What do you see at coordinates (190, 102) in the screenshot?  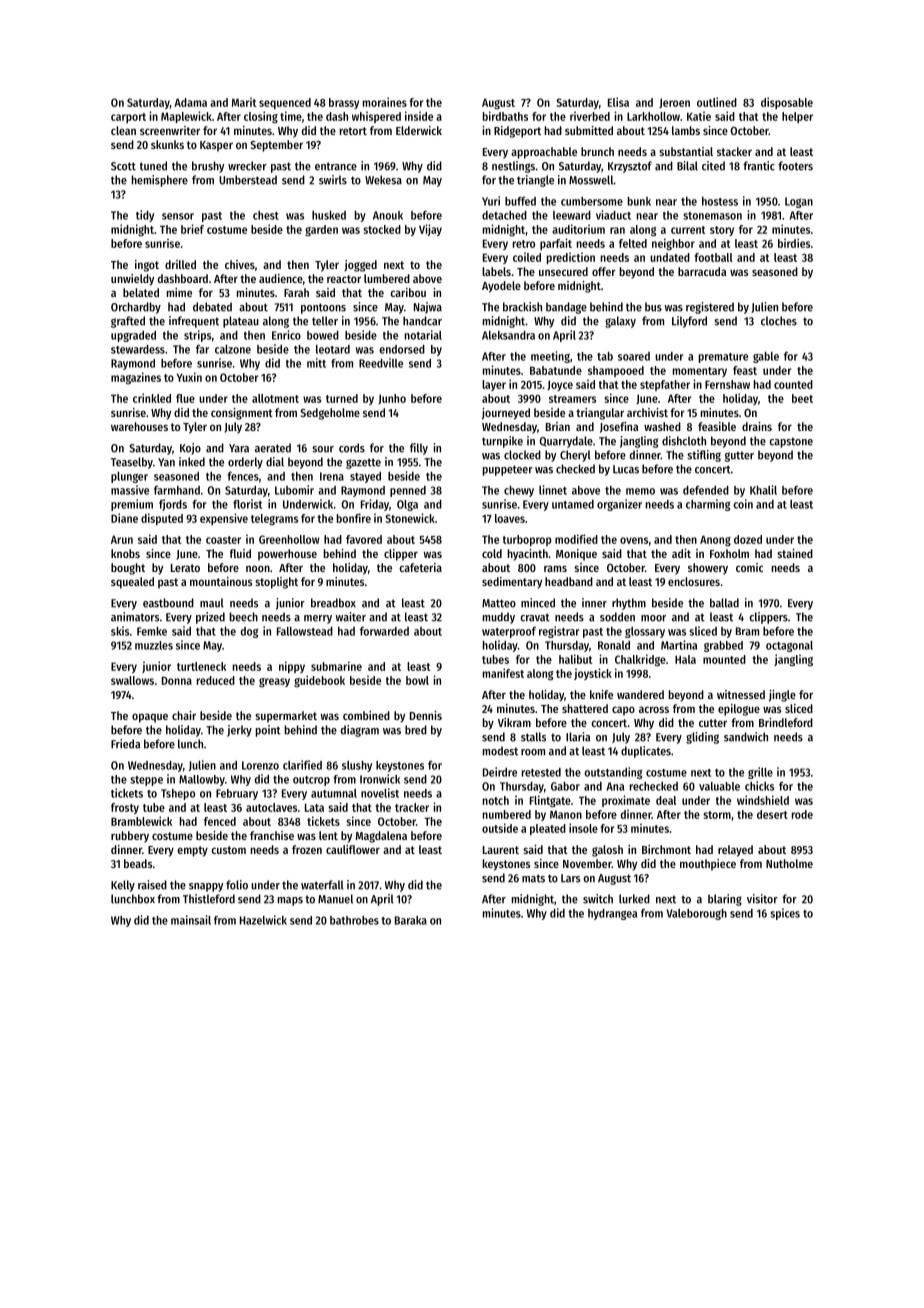 I see `Adama` at bounding box center [190, 102].
